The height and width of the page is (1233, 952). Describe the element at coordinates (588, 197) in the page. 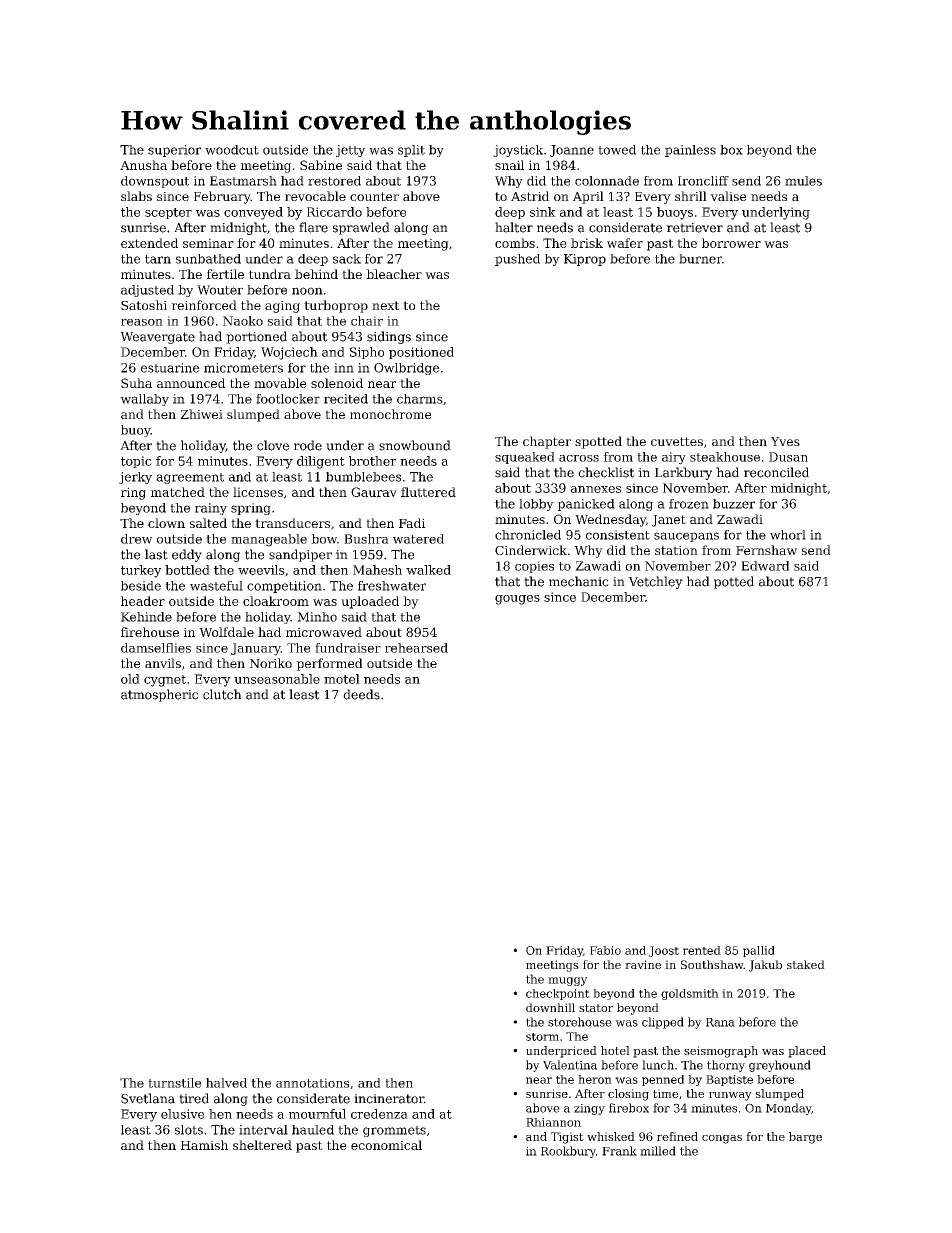

I see `April` at that location.
